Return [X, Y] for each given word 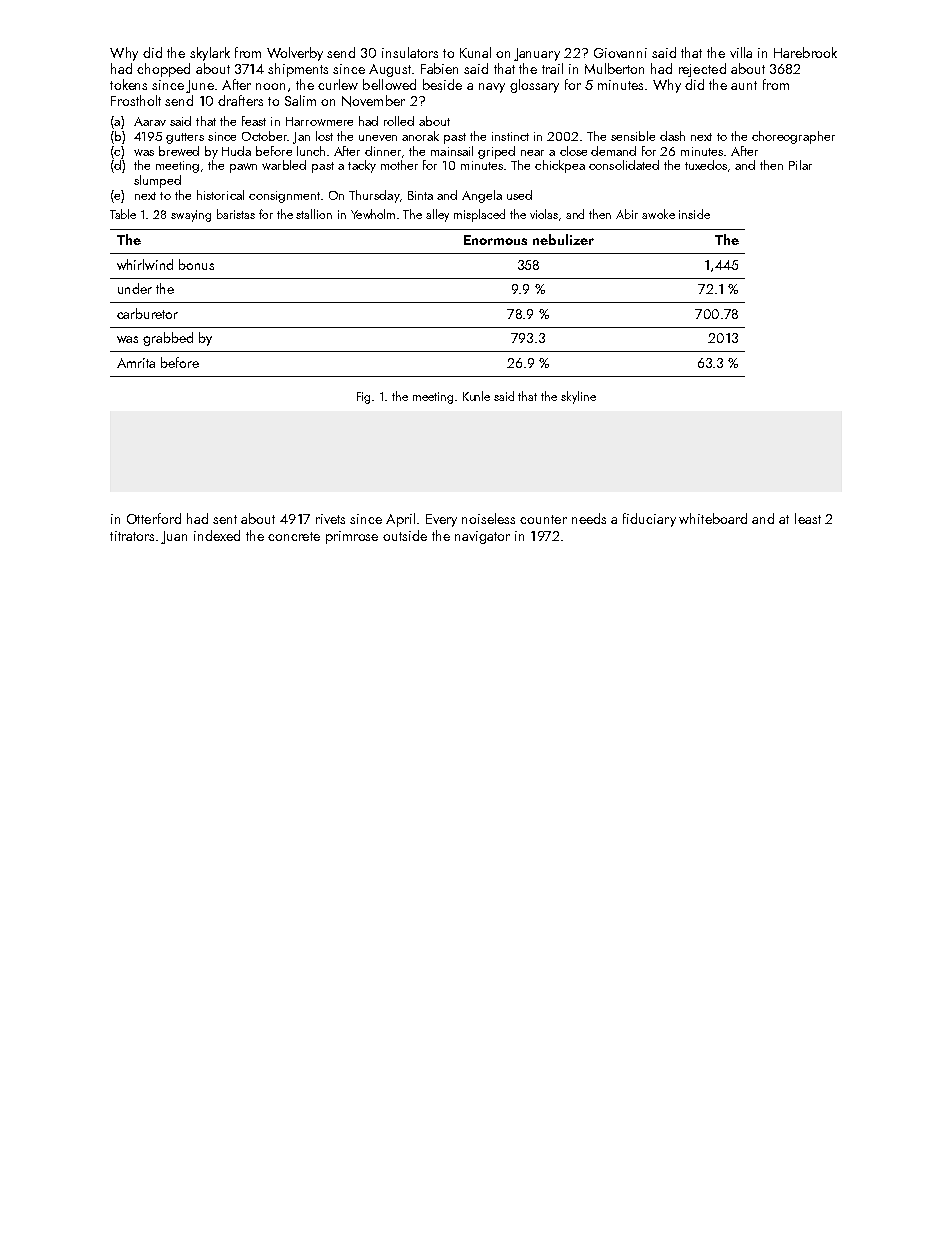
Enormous [495, 240]
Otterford [154, 518]
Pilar [800, 165]
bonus [196, 264]
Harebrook [805, 52]
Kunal [475, 52]
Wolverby [295, 54]
